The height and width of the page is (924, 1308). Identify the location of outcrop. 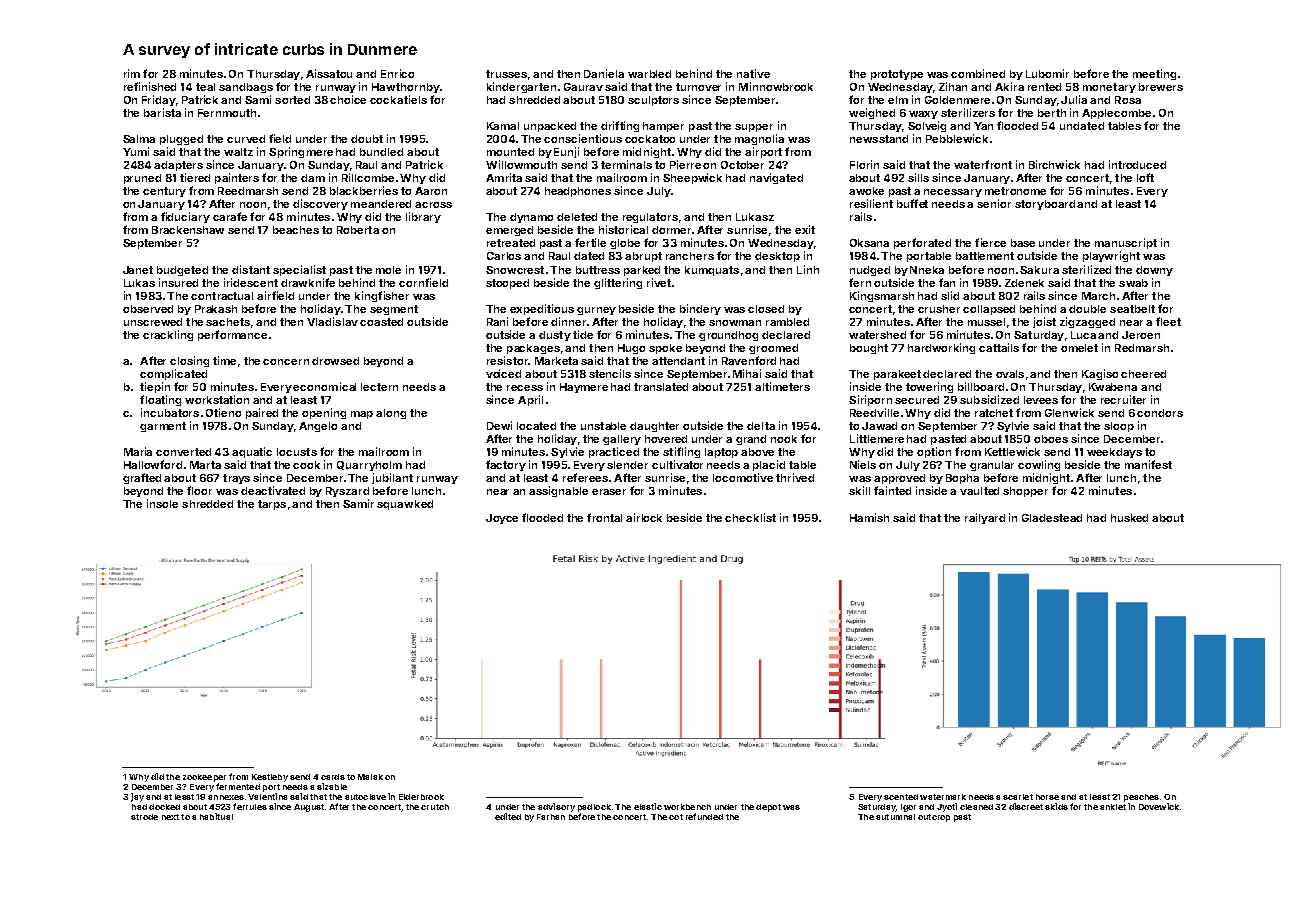
(934, 818).
